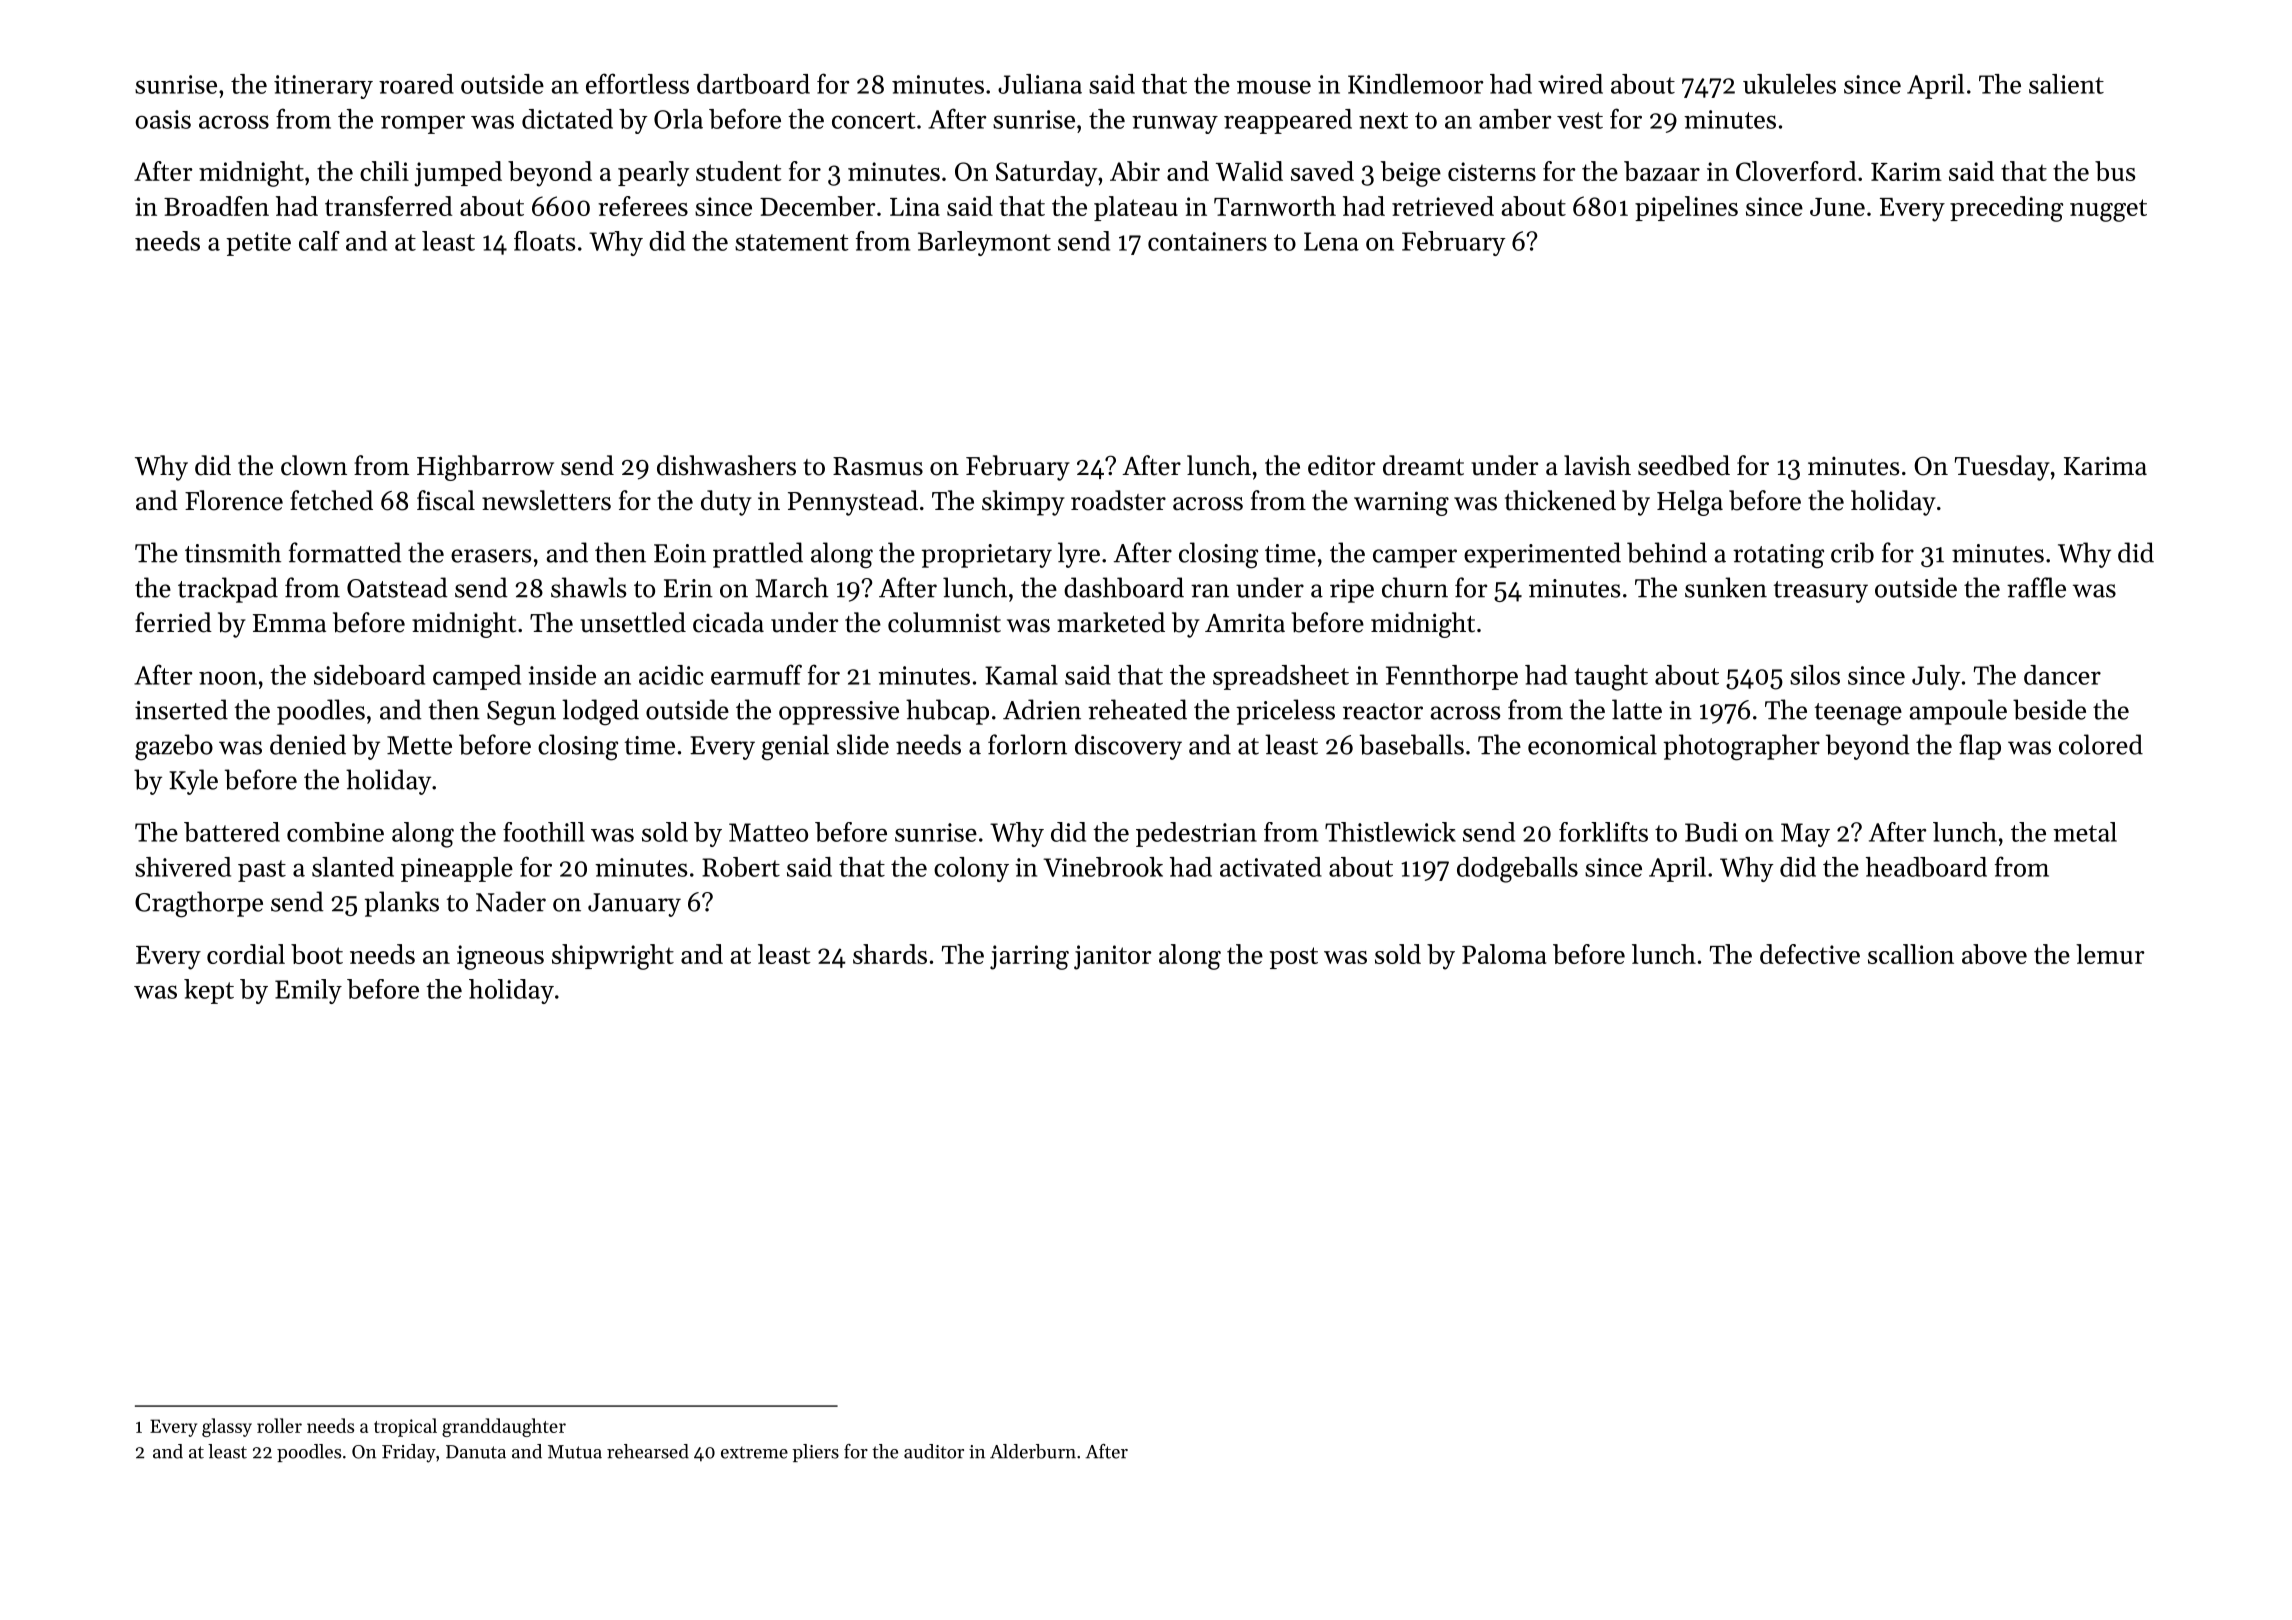  I want to click on mouse, so click(1274, 87).
